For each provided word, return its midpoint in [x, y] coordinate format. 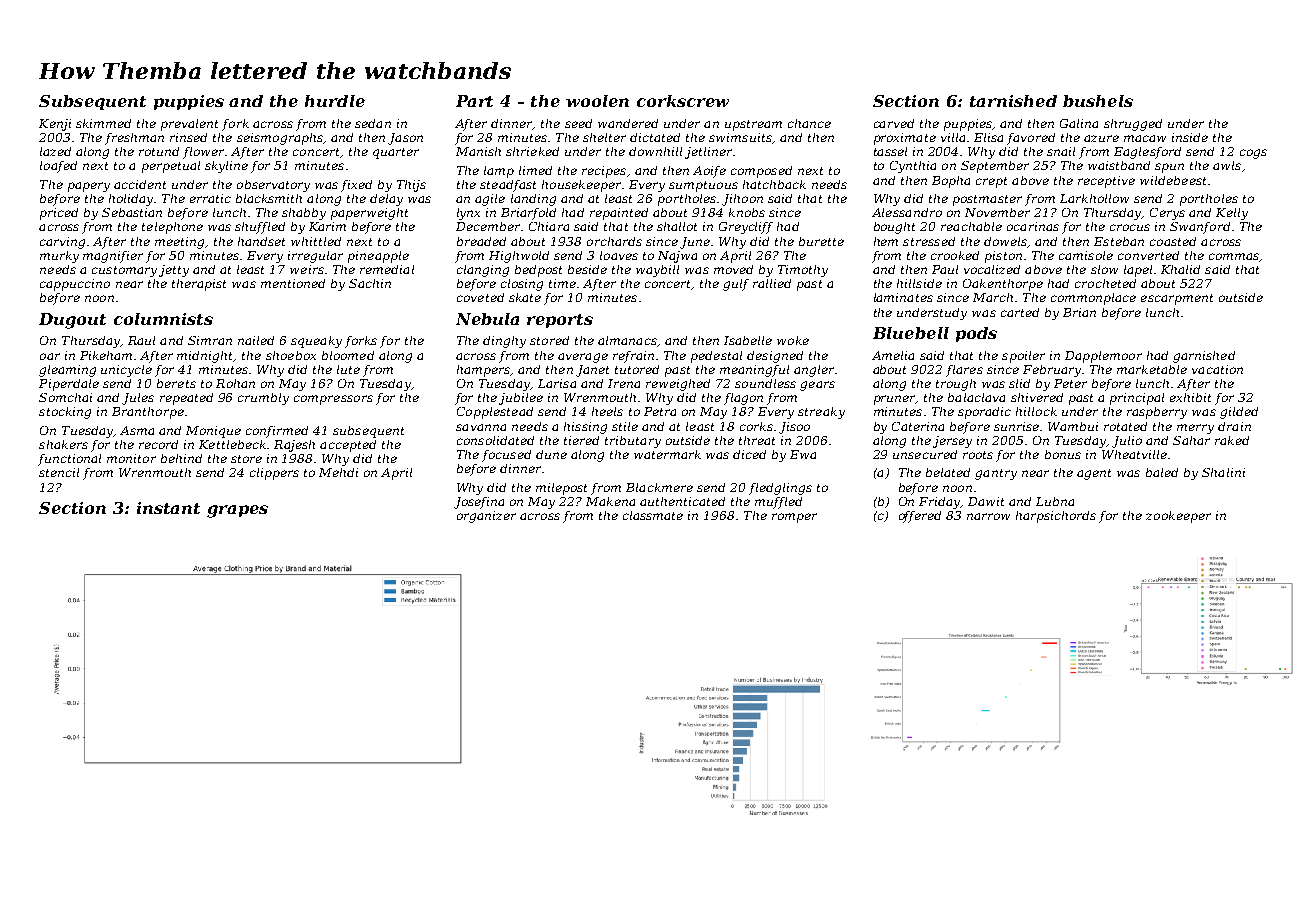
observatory [273, 186]
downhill [655, 151]
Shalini [1223, 472]
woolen [597, 101]
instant [168, 508]
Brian [1079, 312]
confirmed [277, 432]
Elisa [988, 137]
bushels [1098, 101]
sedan [373, 123]
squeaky [316, 342]
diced [749, 454]
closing [522, 285]
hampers [483, 371]
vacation [1217, 369]
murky [59, 257]
